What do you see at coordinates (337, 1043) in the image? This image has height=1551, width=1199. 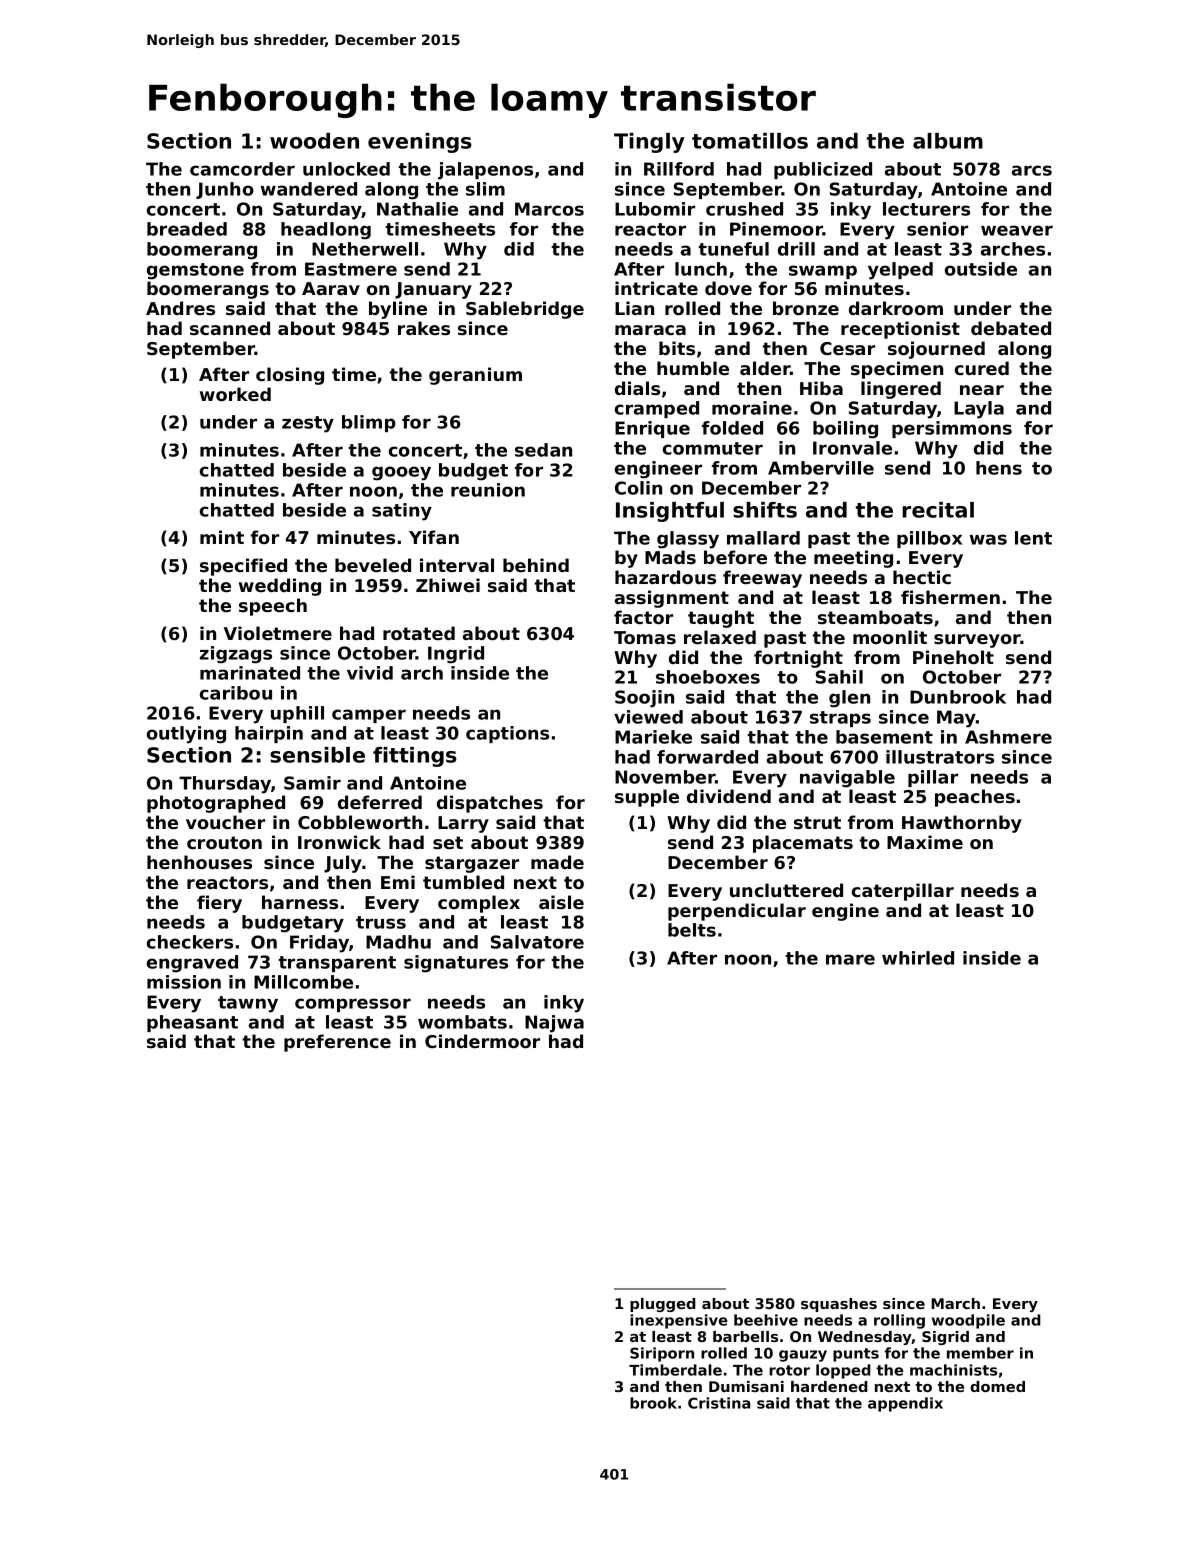 I see `preference` at bounding box center [337, 1043].
